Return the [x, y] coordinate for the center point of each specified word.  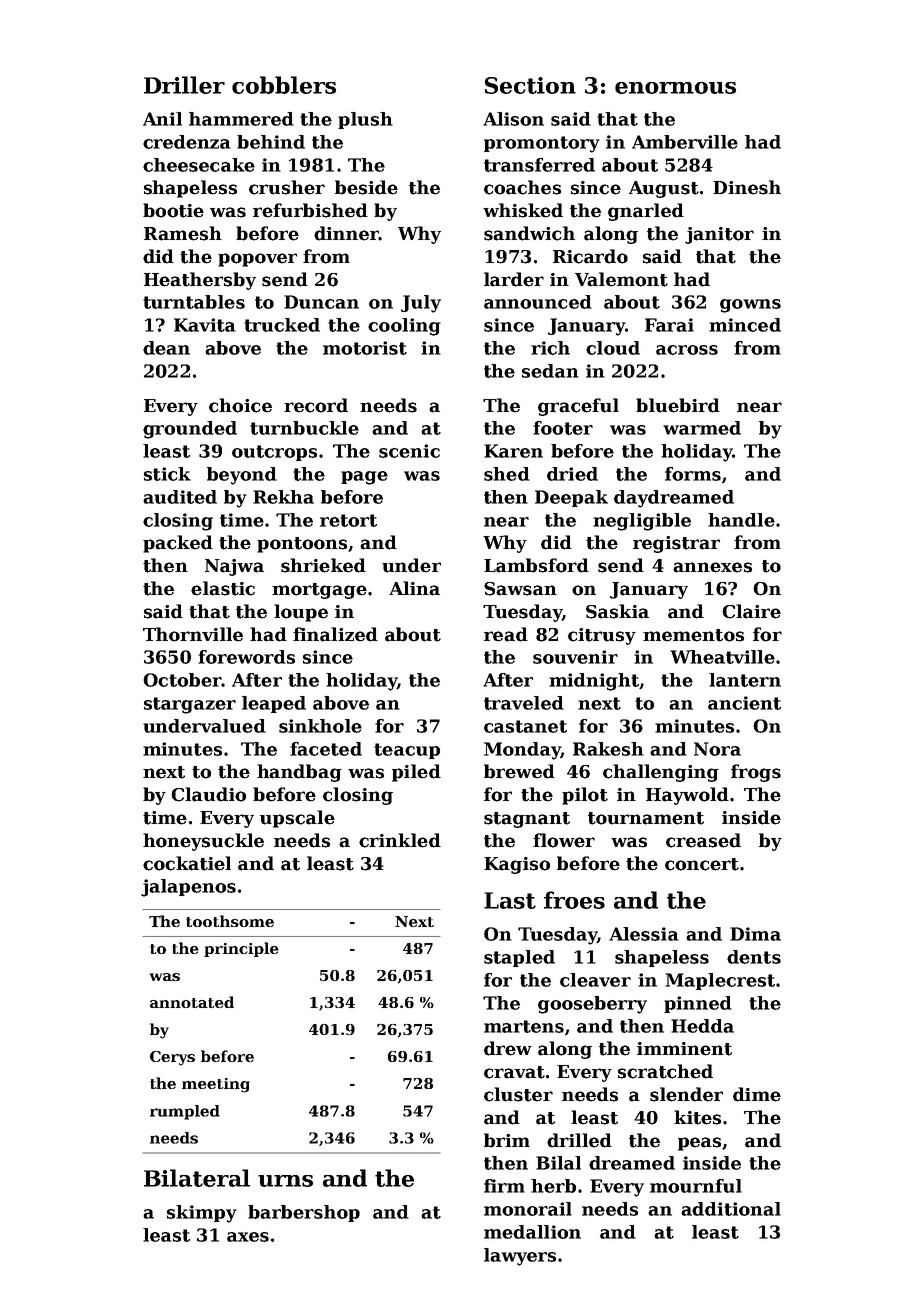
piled [416, 773]
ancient [744, 703]
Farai [669, 325]
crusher [287, 187]
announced [538, 302]
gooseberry [592, 1005]
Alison [513, 119]
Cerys [172, 1058]
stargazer [190, 705]
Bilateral [197, 1178]
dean [166, 348]
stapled [519, 958]
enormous [675, 88]
